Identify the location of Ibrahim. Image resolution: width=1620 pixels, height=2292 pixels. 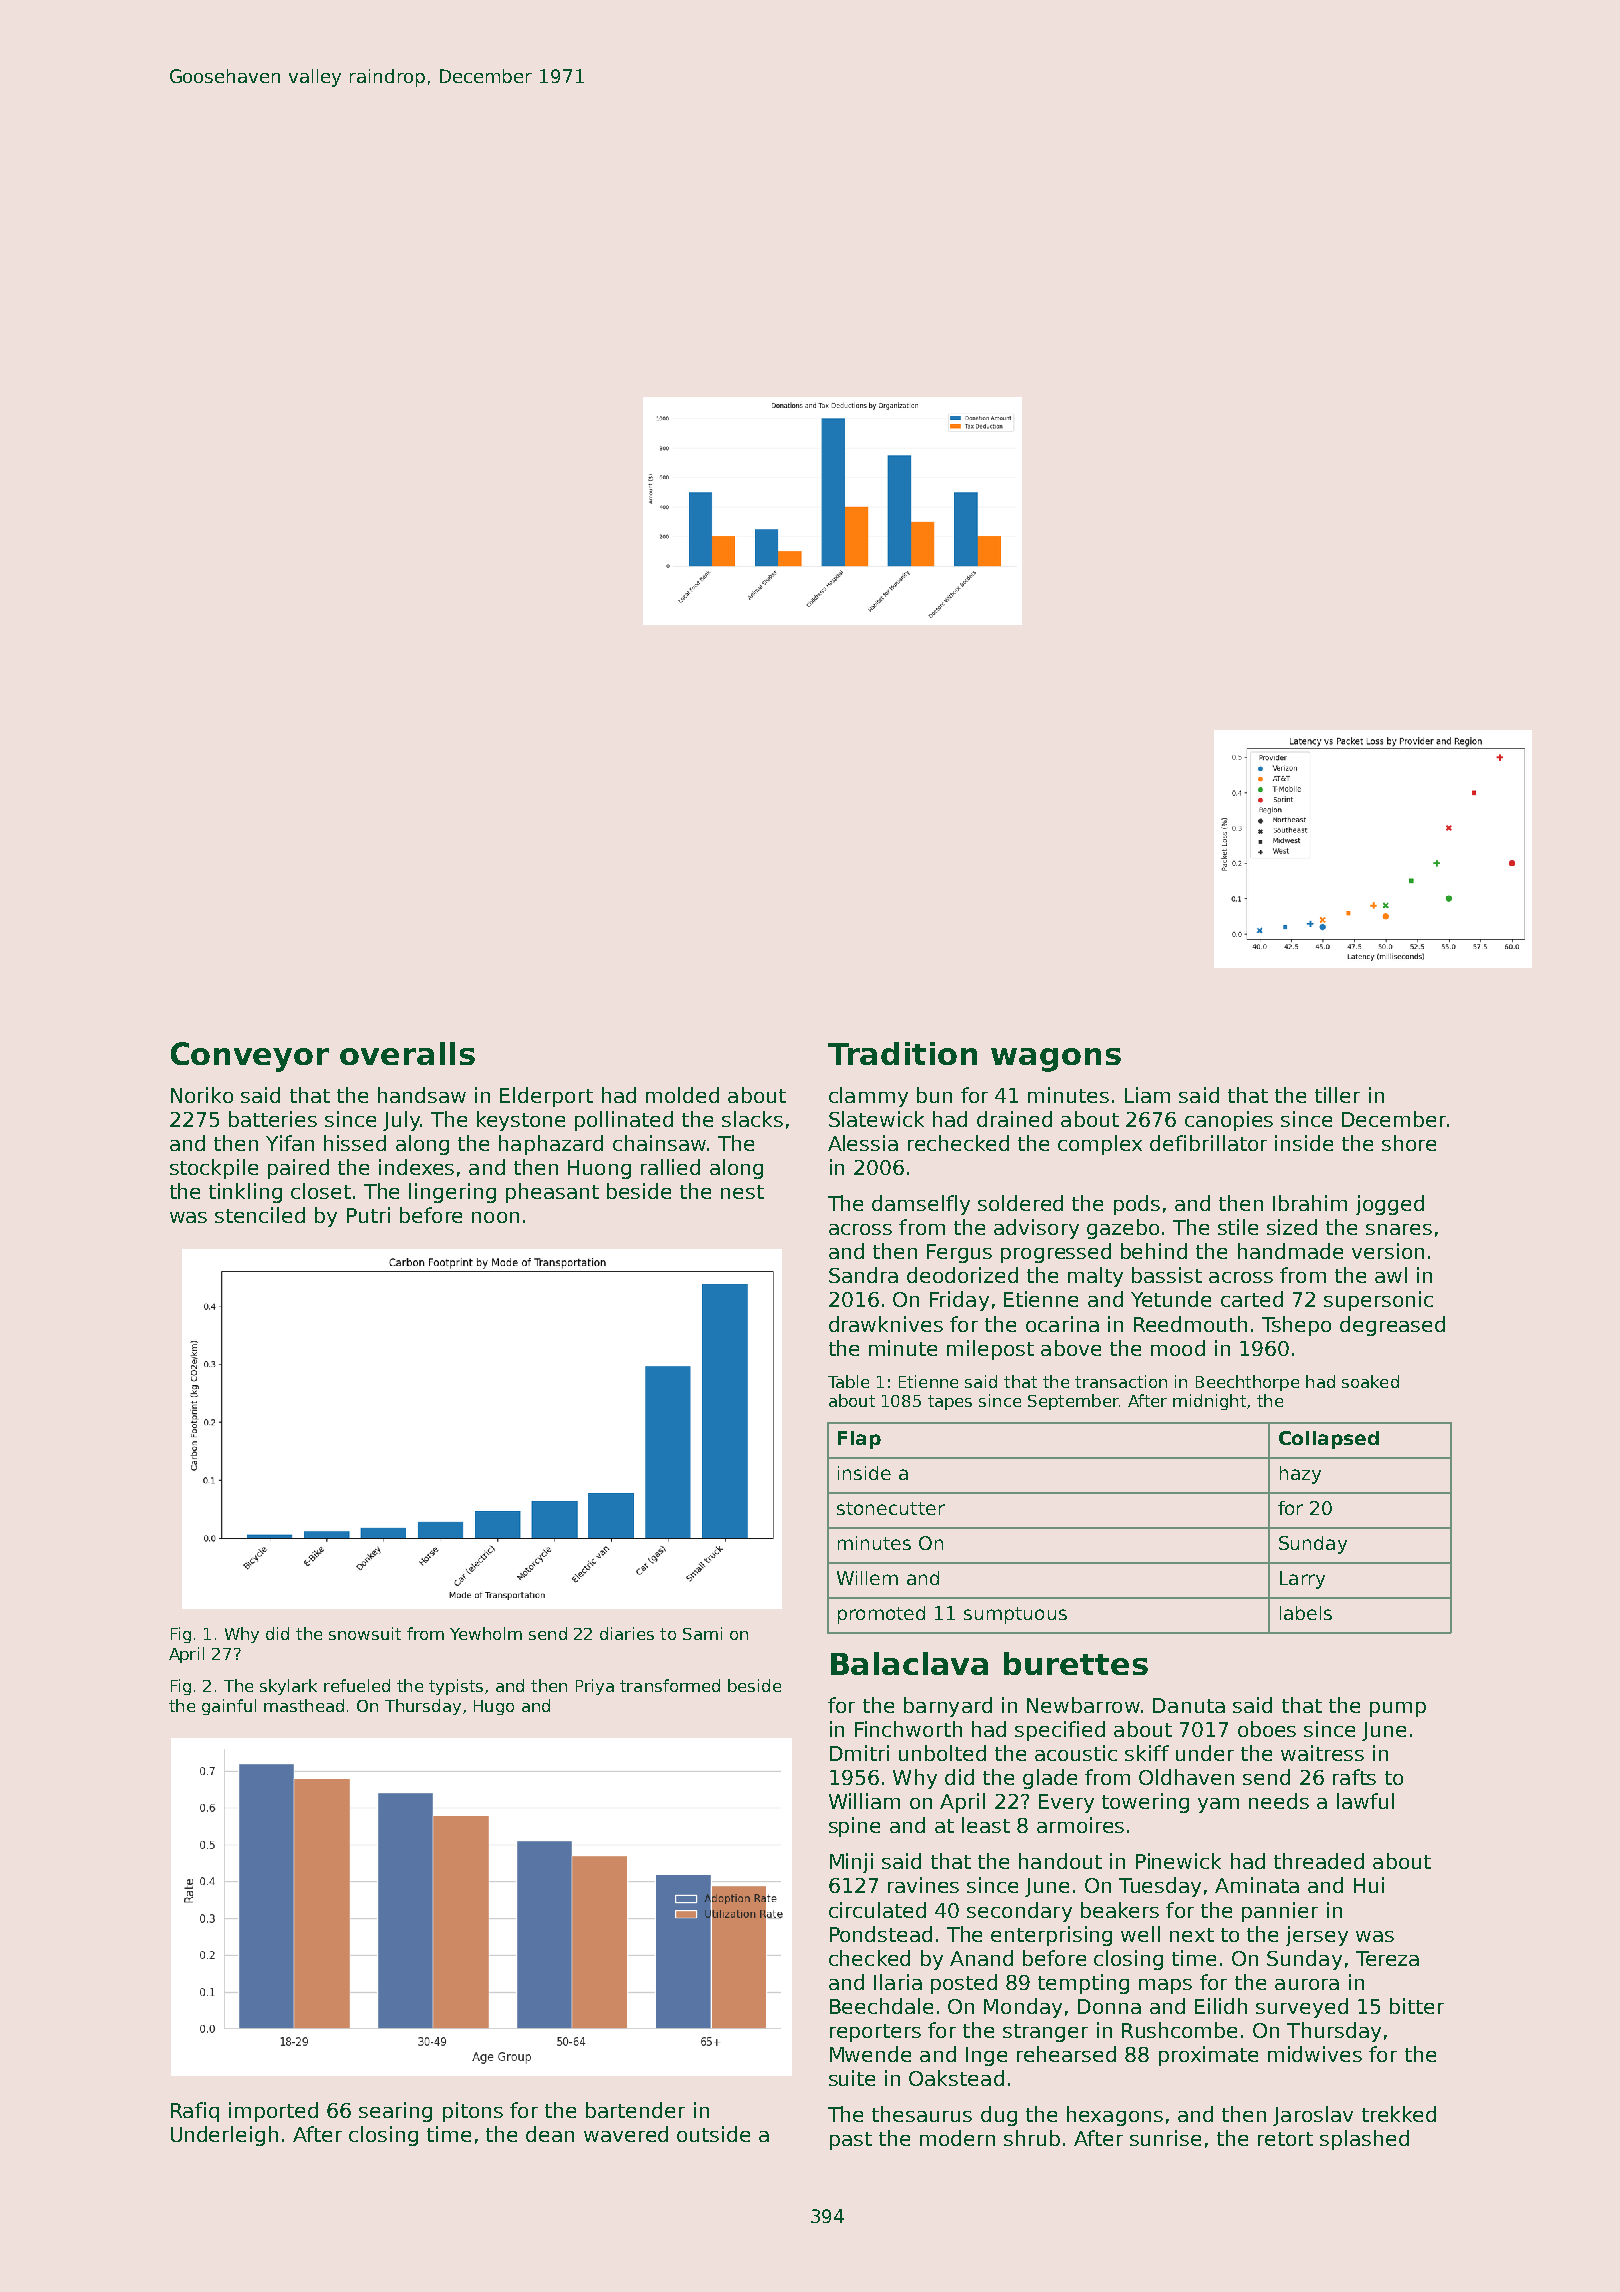
(1310, 1203).
